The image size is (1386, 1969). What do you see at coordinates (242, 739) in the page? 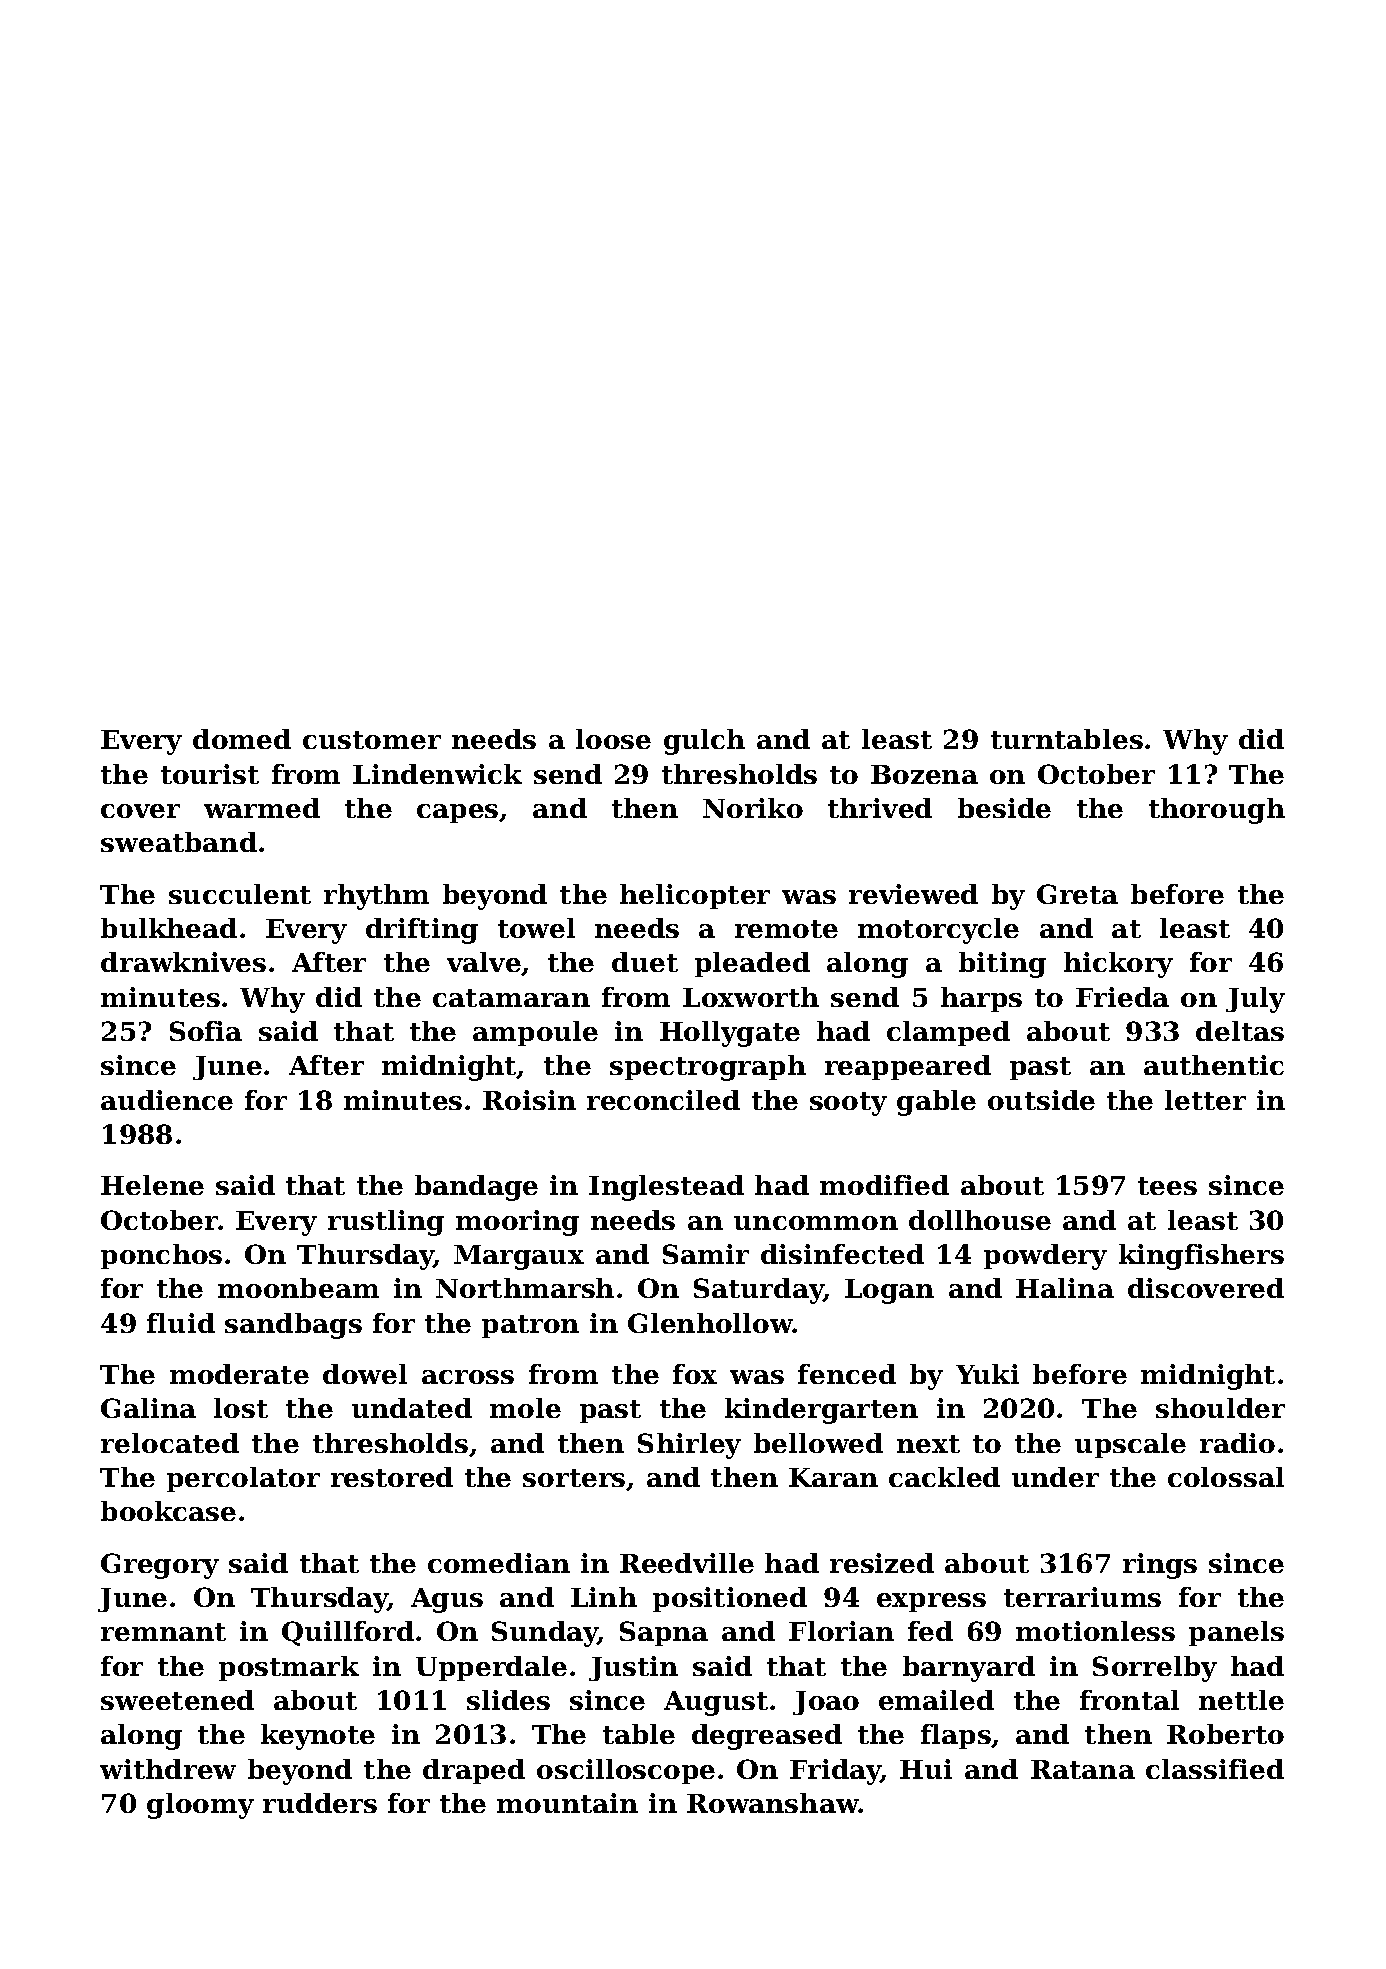
I see `domed` at bounding box center [242, 739].
